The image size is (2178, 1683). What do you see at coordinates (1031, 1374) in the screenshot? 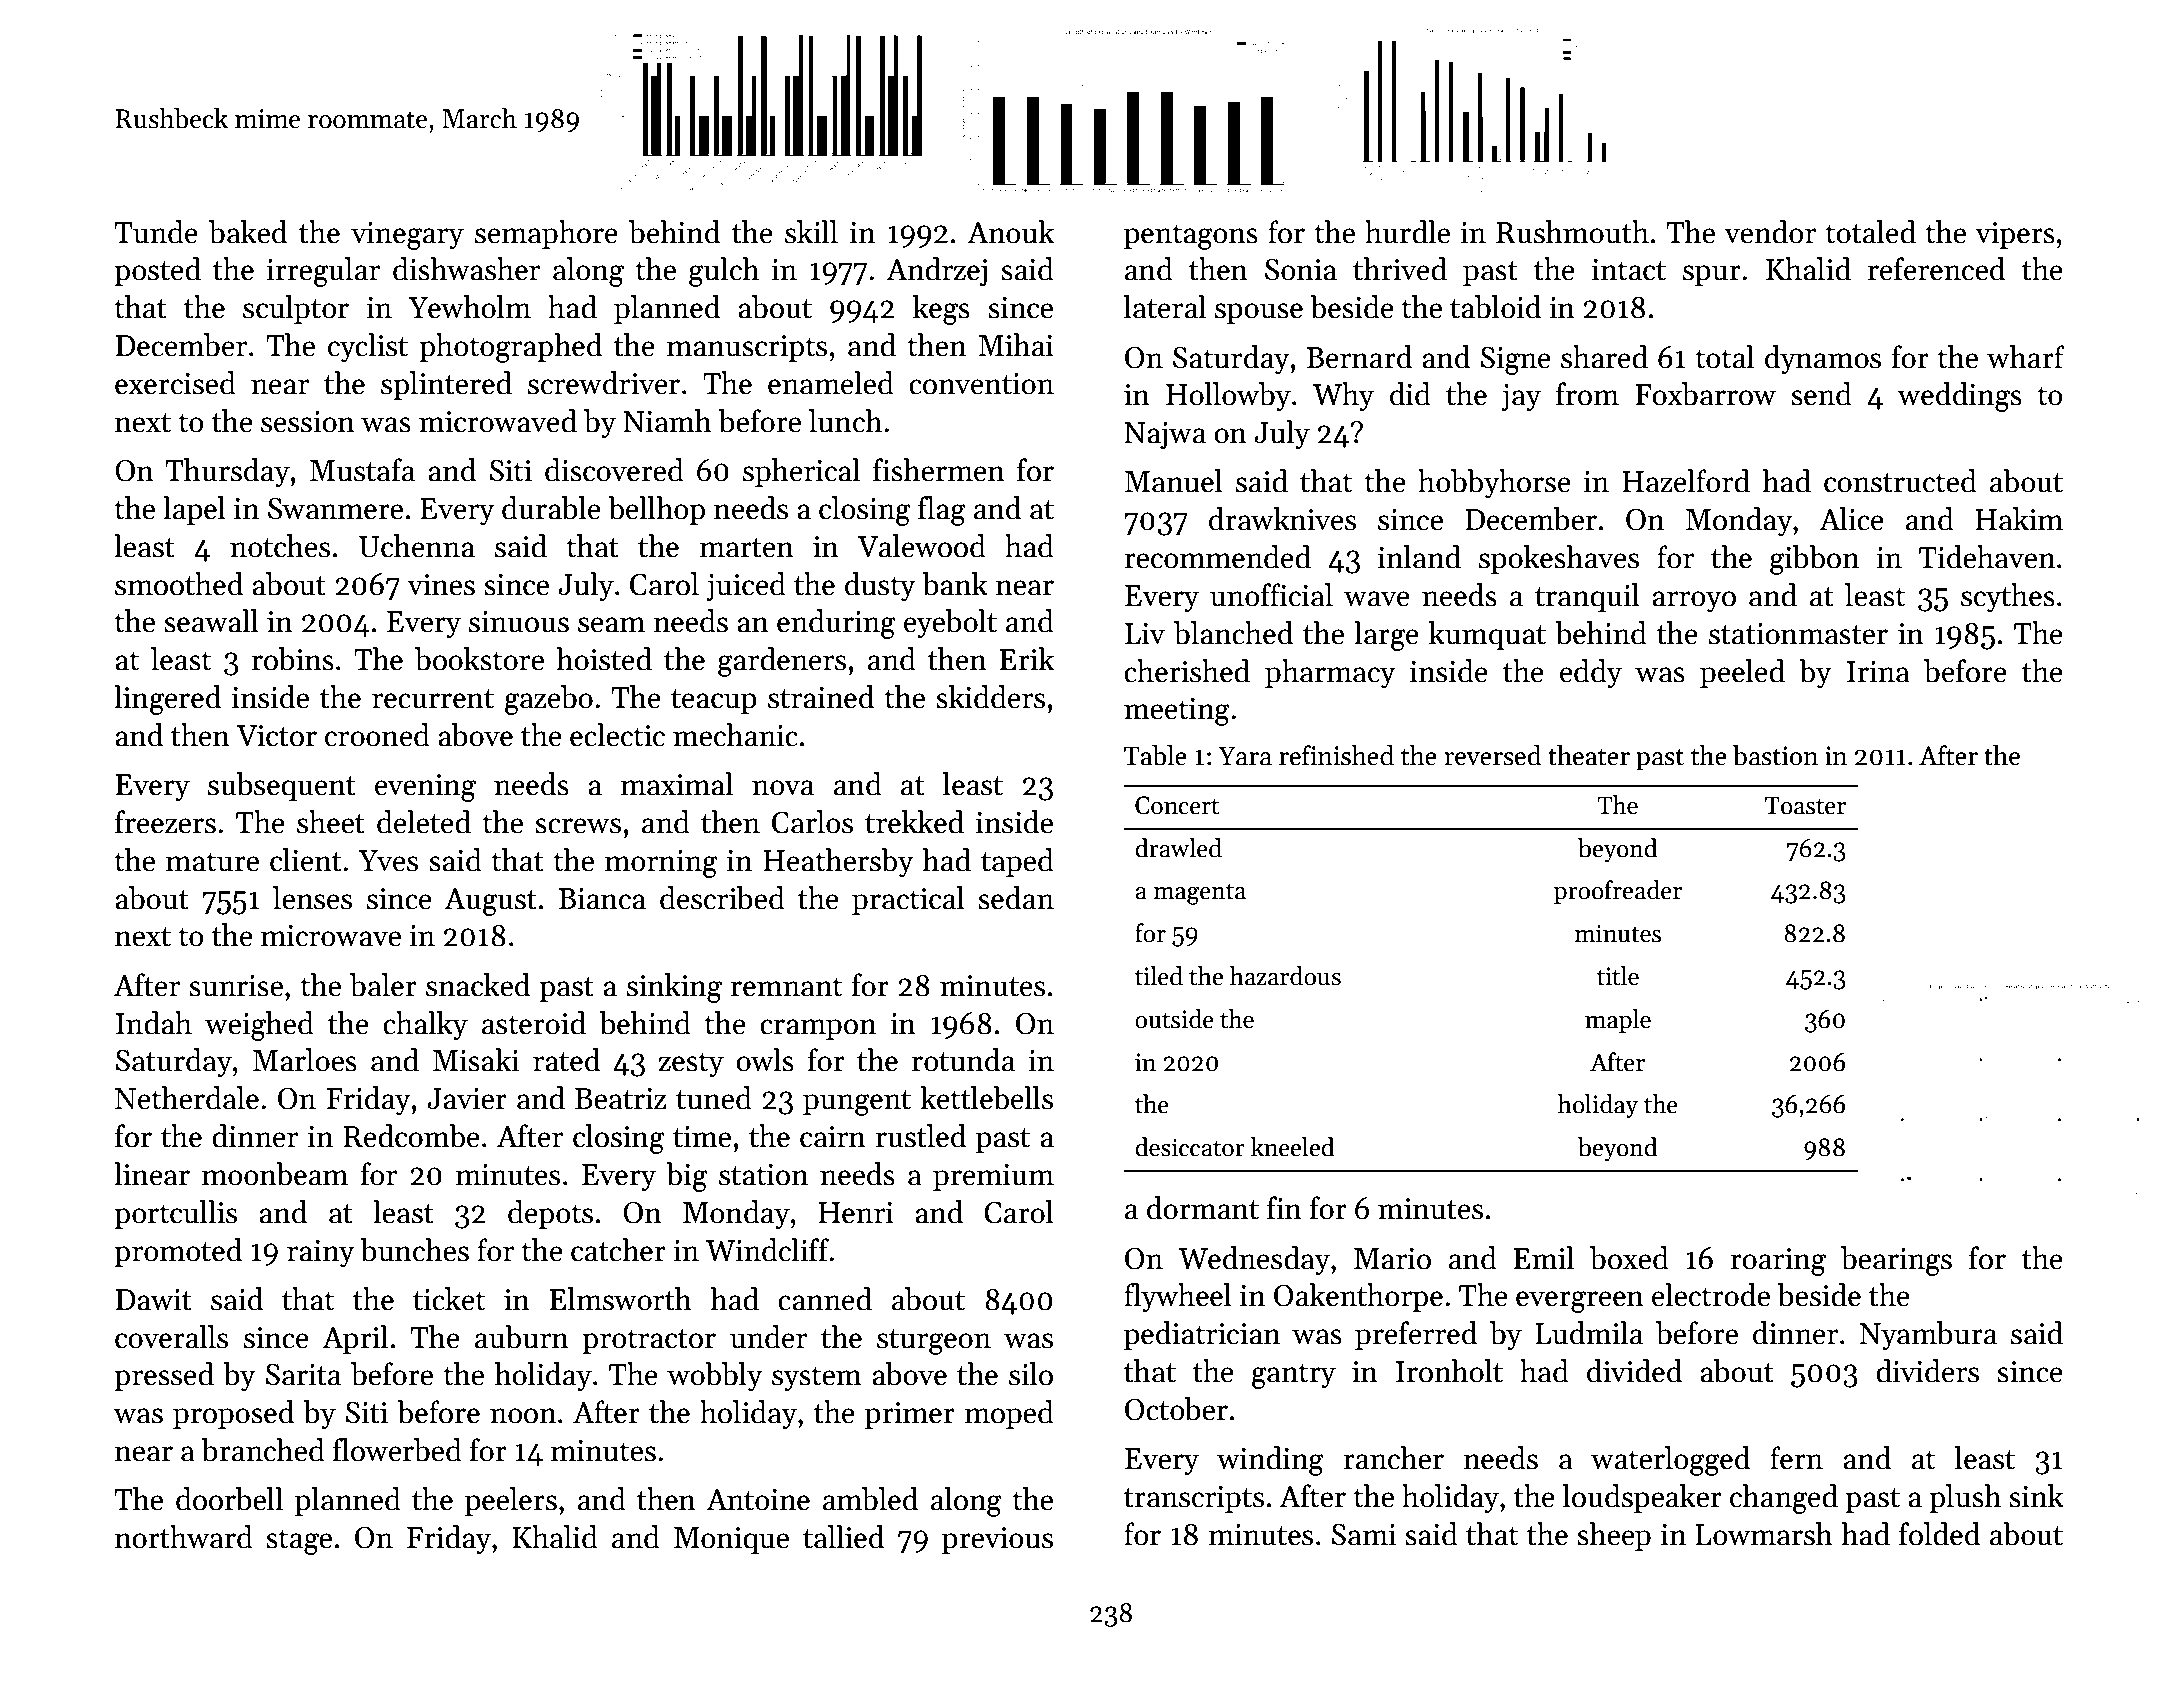
I see `silo` at bounding box center [1031, 1374].
